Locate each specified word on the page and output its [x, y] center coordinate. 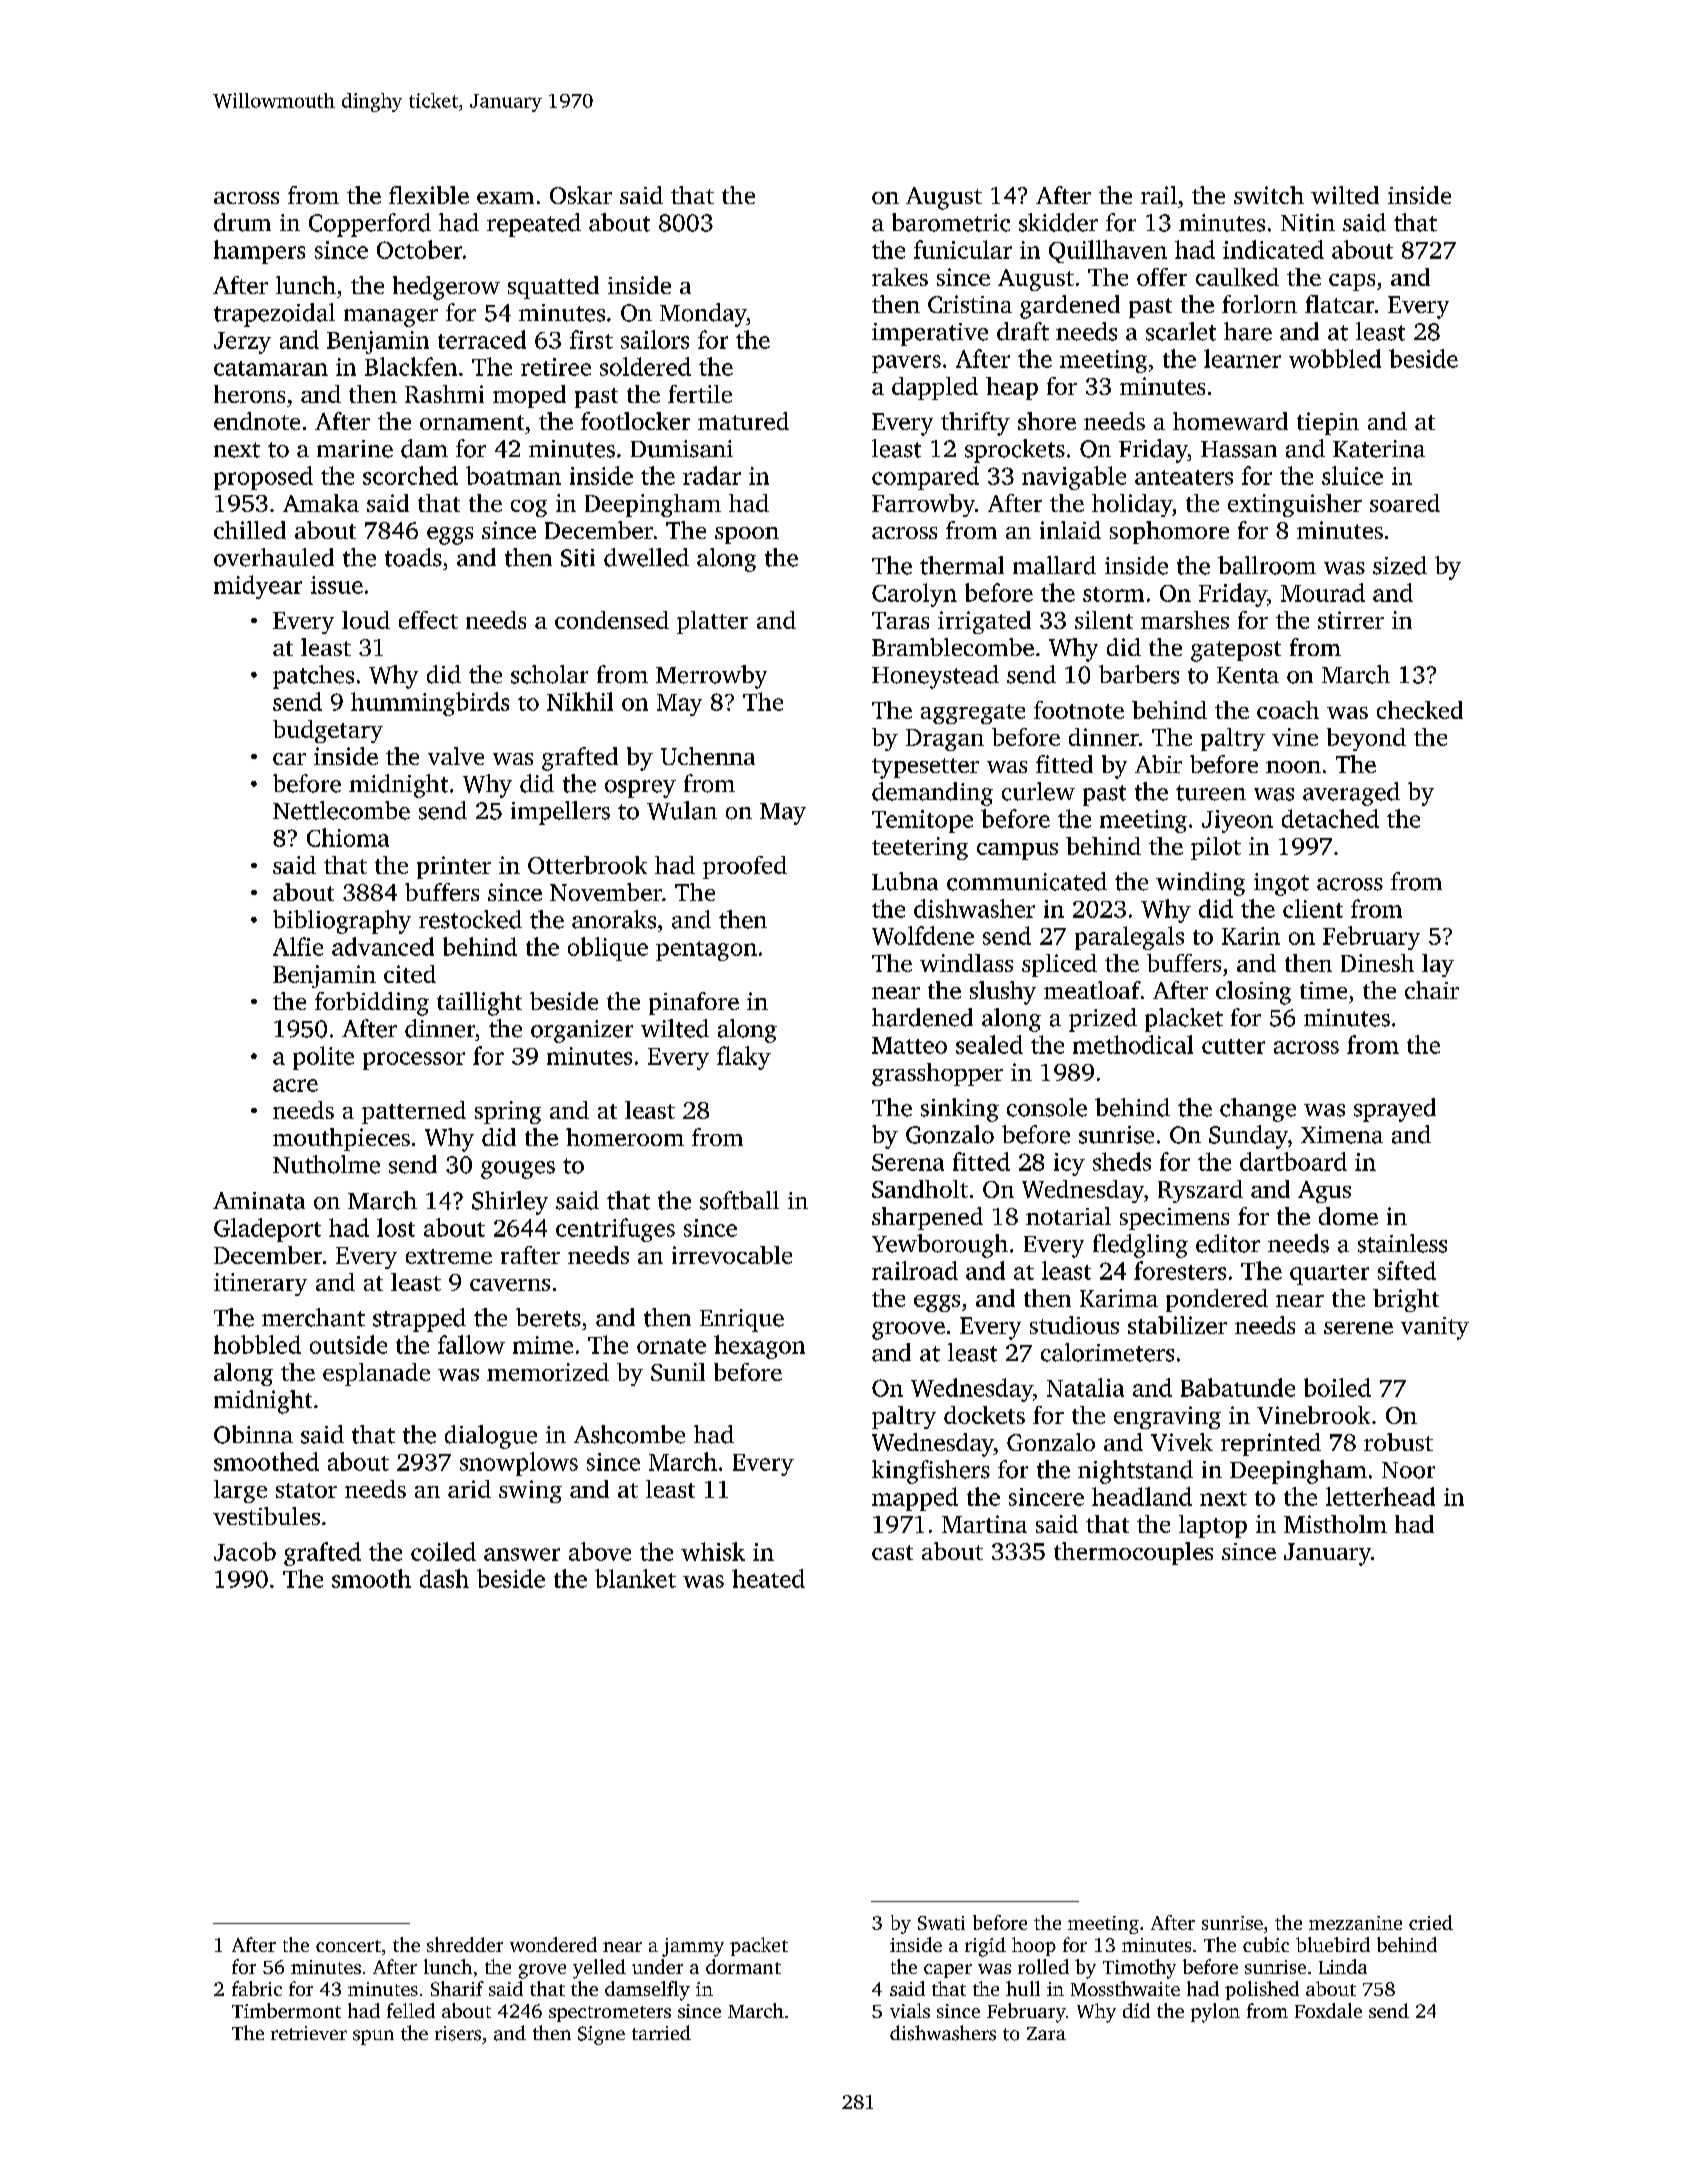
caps [1352, 282]
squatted [553, 287]
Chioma [348, 837]
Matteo [909, 1045]
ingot [1281, 884]
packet [759, 1946]
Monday [703, 315]
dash [444, 1578]
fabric [257, 1988]
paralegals [1129, 938]
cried [1431, 1922]
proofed [745, 867]
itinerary [260, 1284]
